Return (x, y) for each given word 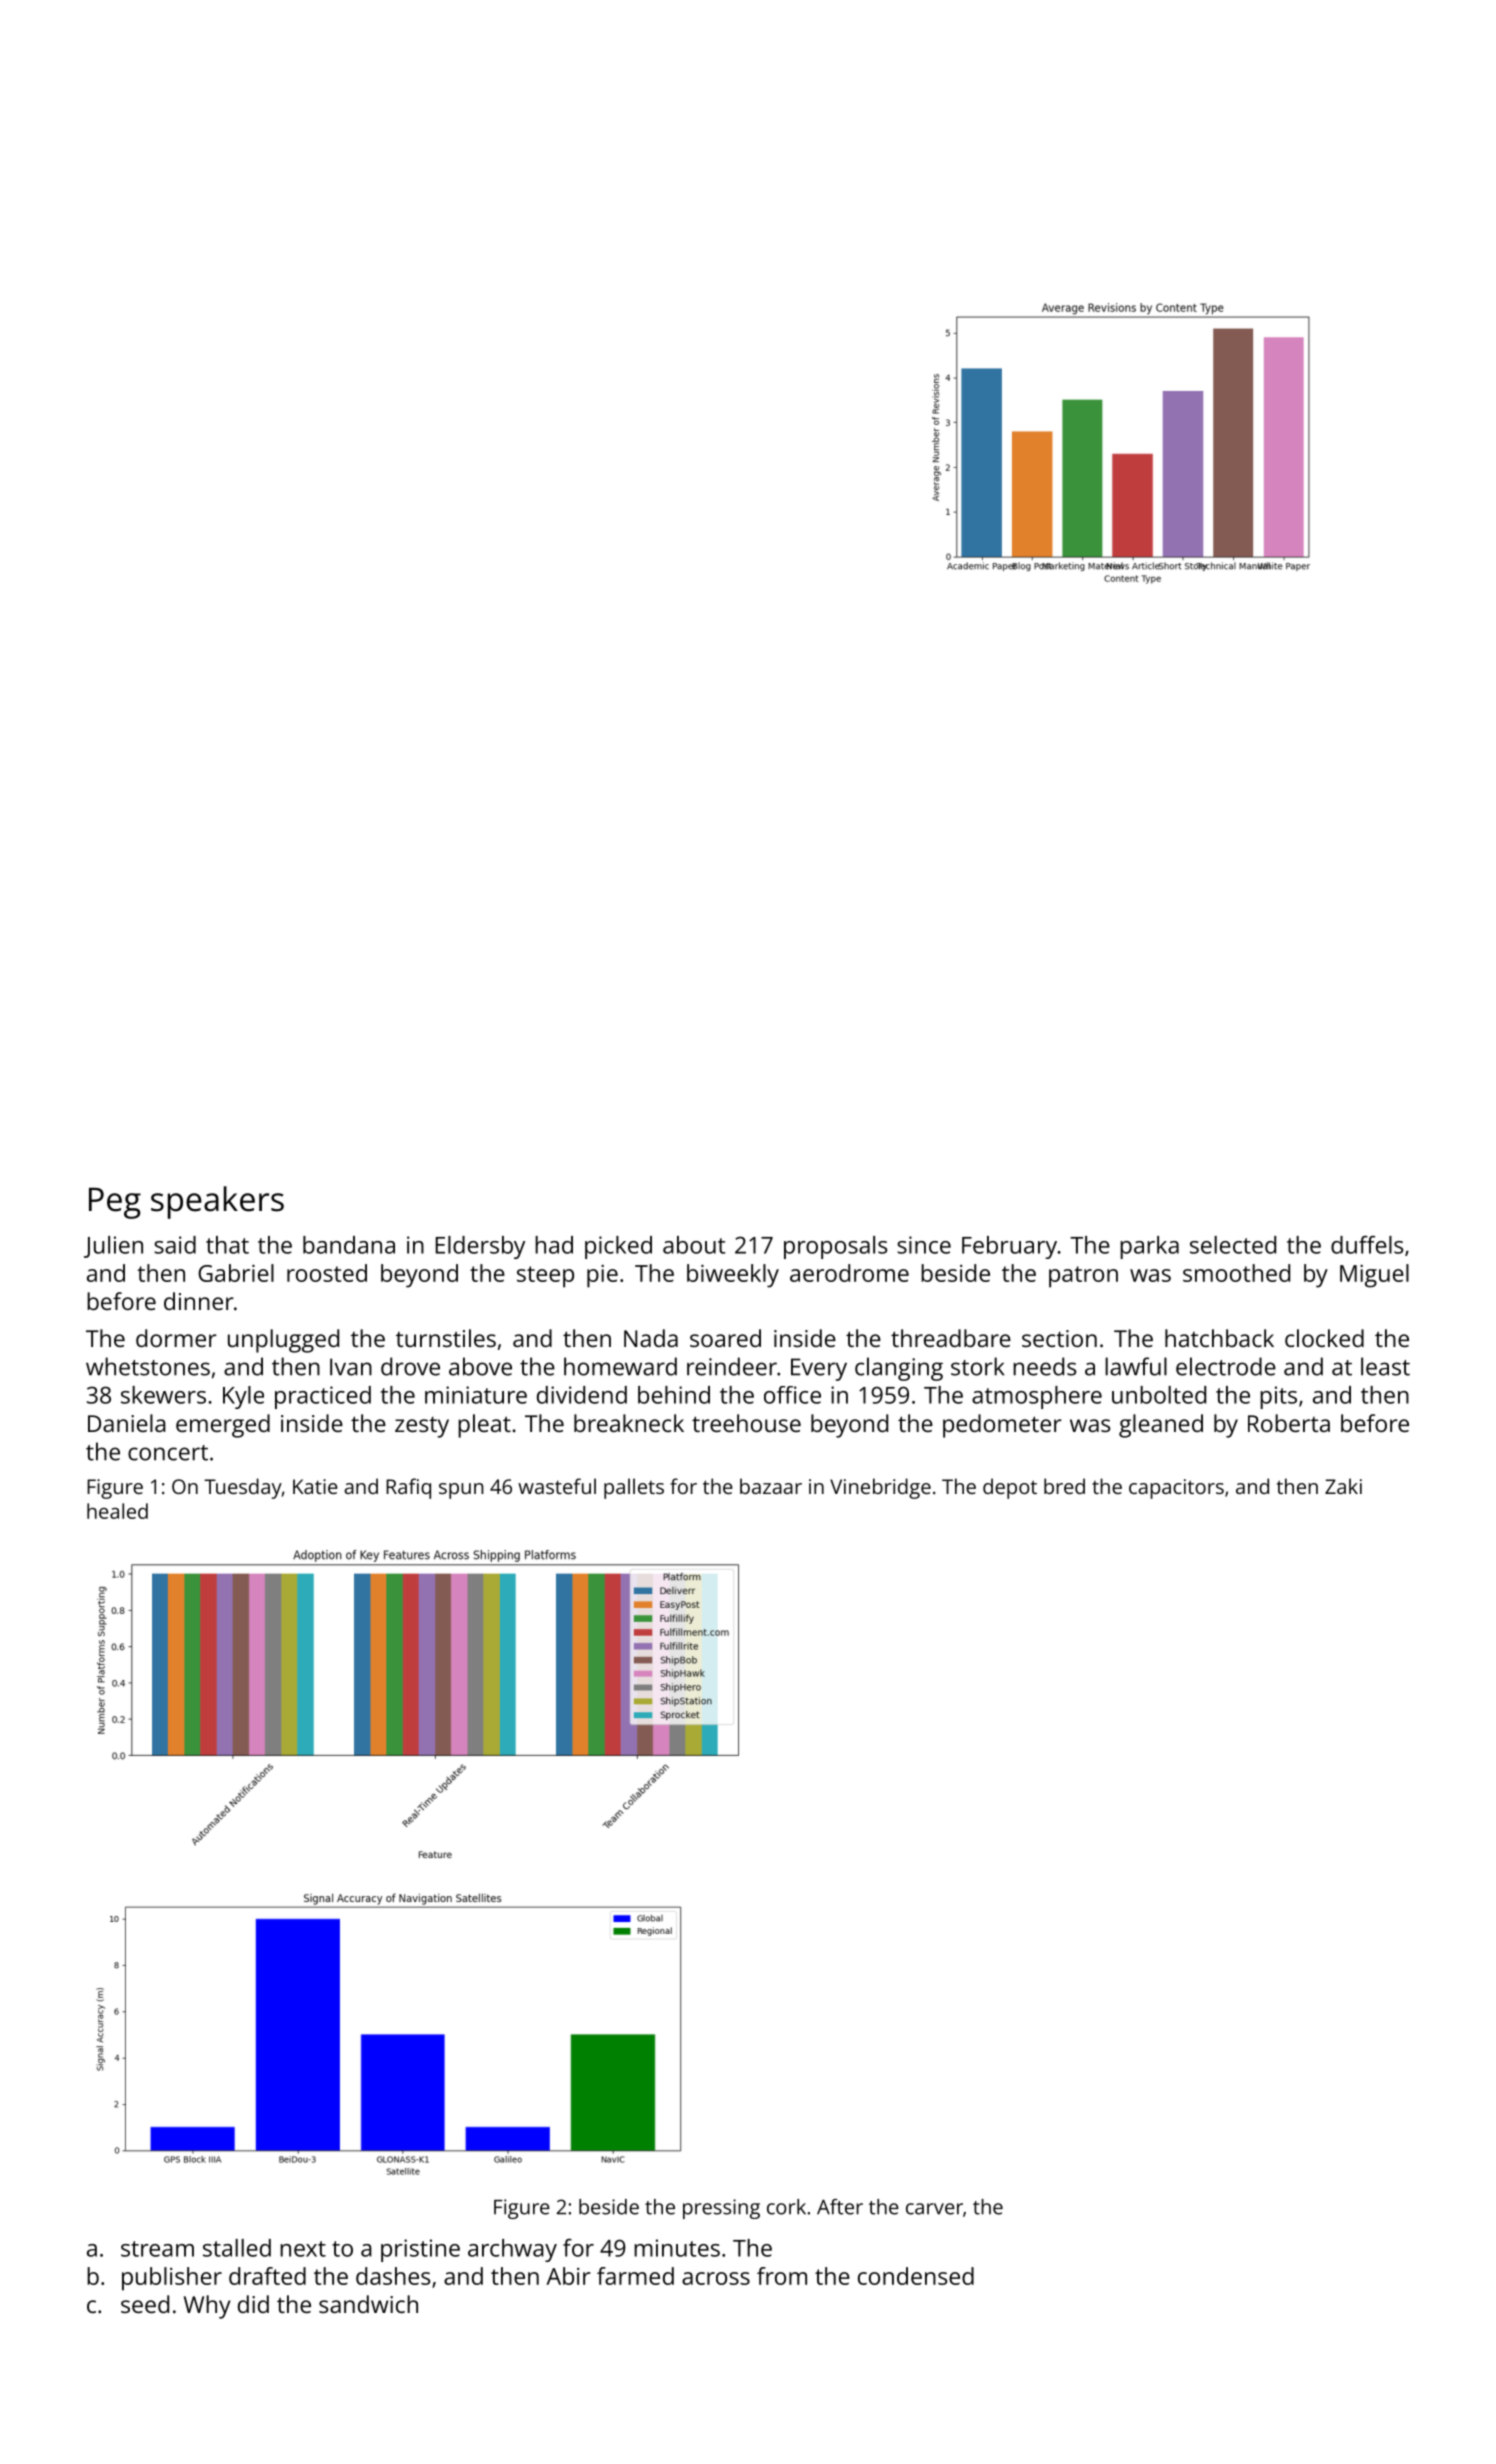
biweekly (733, 1276)
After (840, 2207)
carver (934, 2209)
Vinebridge (880, 1488)
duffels (1367, 1245)
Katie (315, 1486)
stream (157, 2249)
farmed (635, 2276)
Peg (115, 1203)
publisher (172, 2279)
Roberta (1289, 1423)
